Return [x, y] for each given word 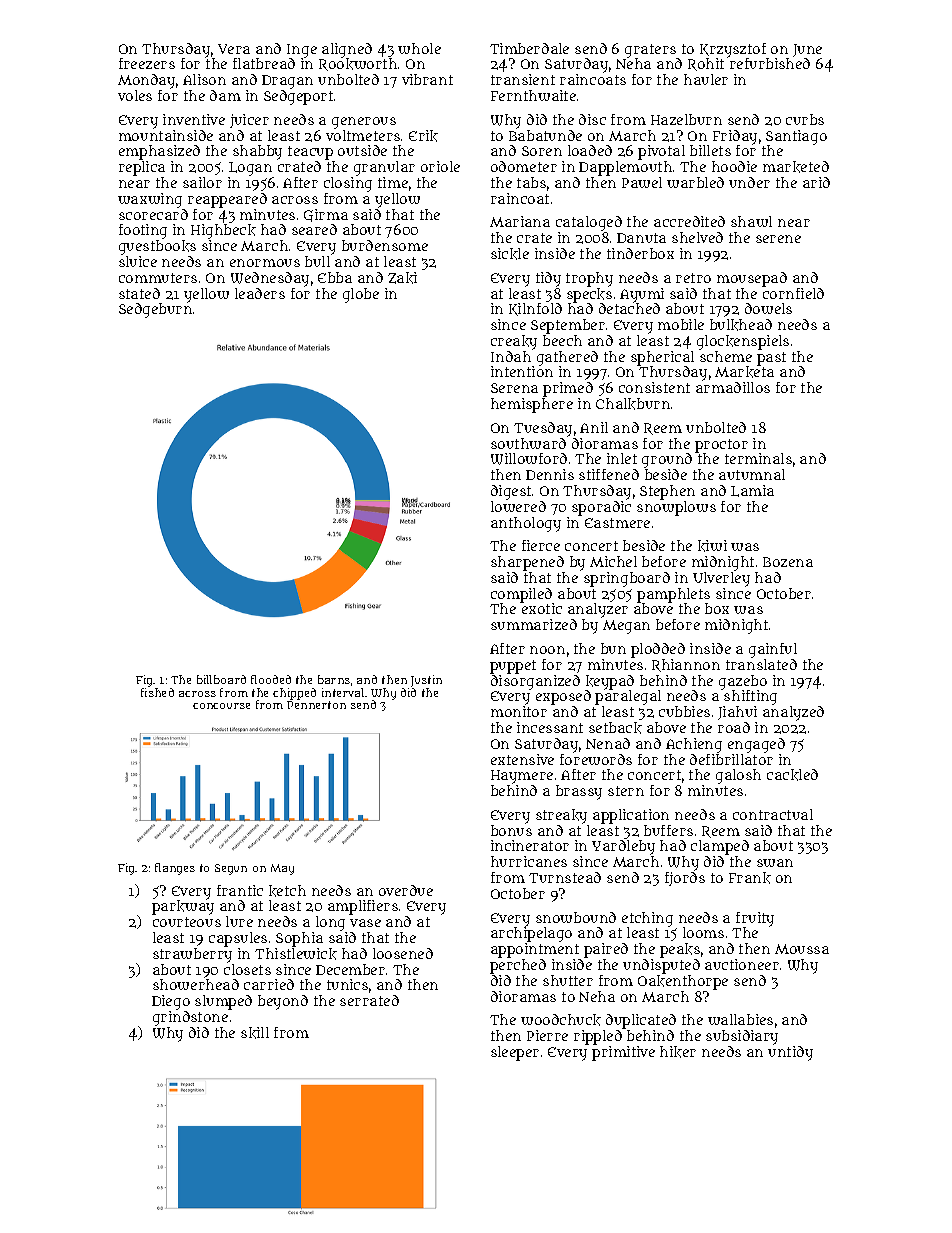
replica [142, 168]
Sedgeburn [155, 310]
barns [334, 679]
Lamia [752, 491]
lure [239, 921]
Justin [426, 681]
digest [511, 492]
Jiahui [737, 713]
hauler [706, 79]
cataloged [589, 223]
